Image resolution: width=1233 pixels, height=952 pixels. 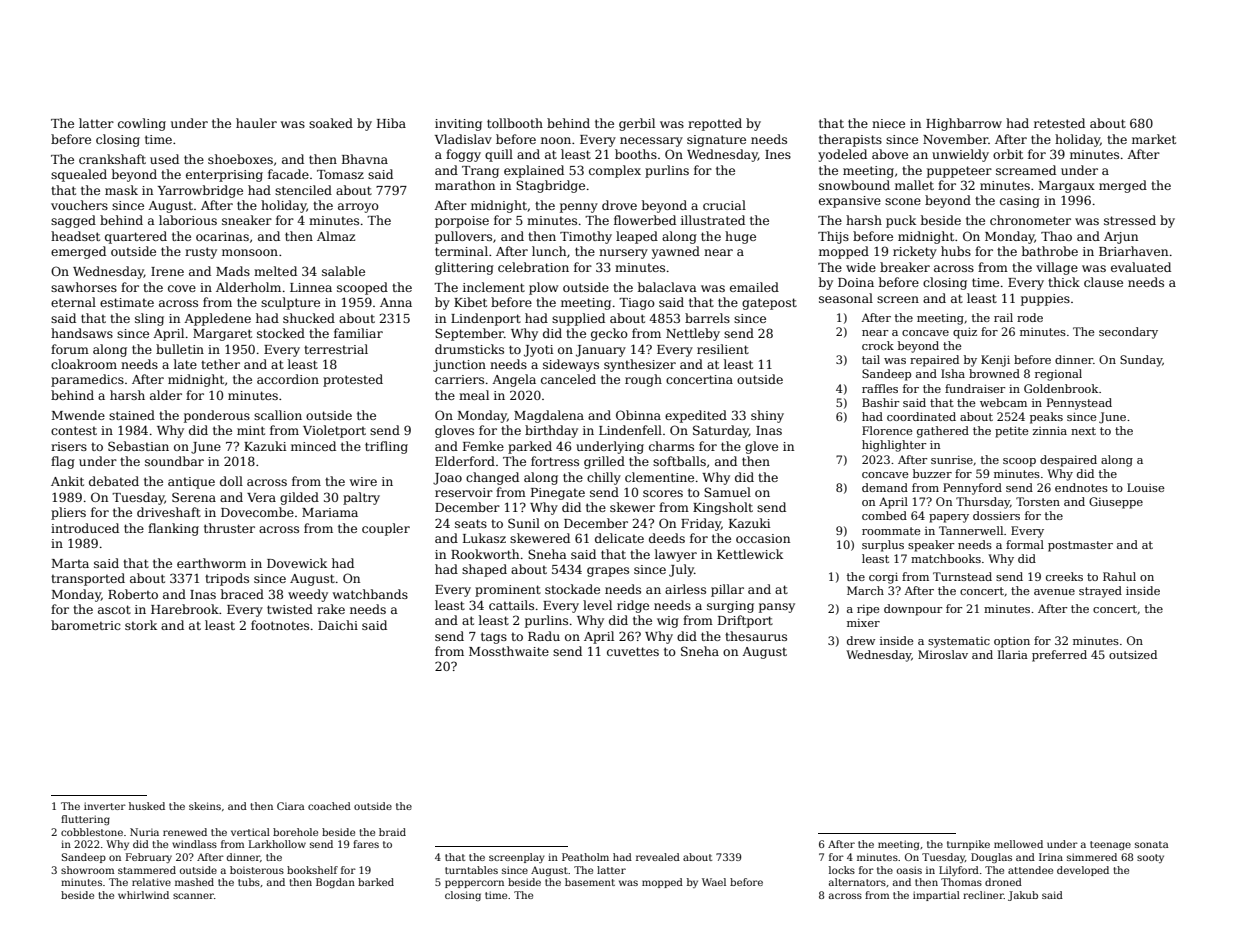 What do you see at coordinates (464, 492) in the screenshot?
I see `reservoir` at bounding box center [464, 492].
